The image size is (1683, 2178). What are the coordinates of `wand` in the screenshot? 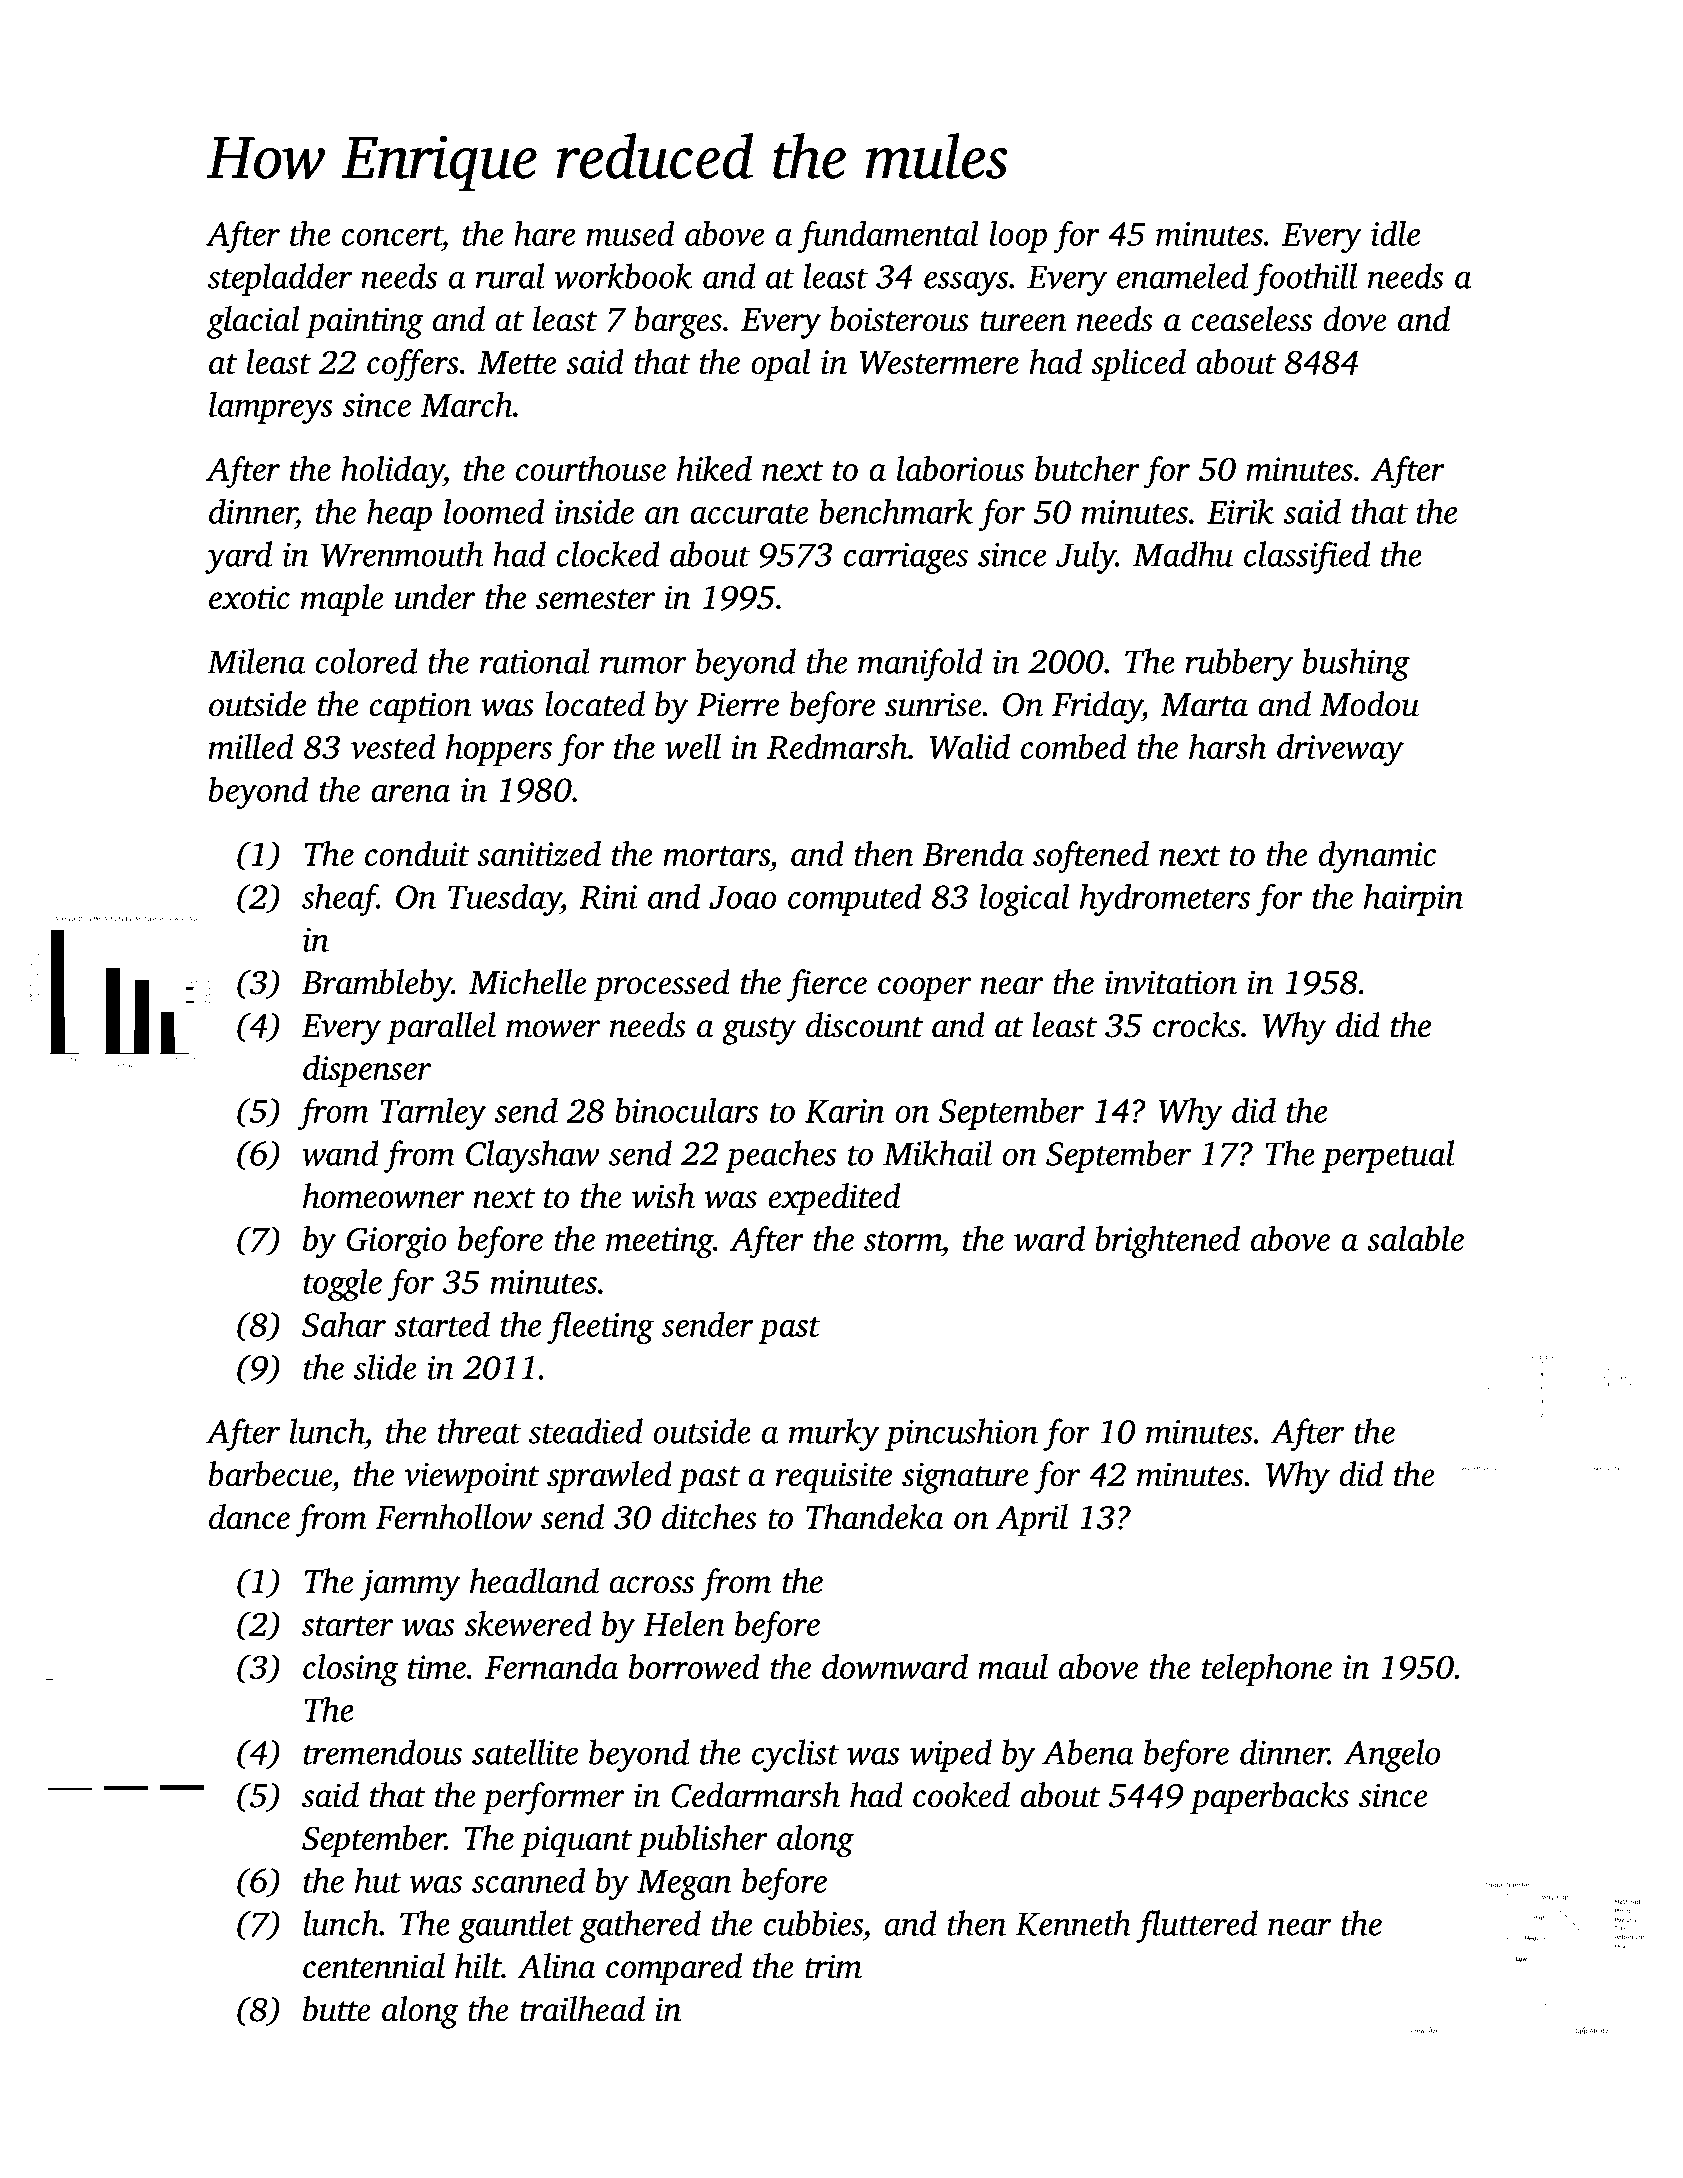 It's located at (340, 1153).
